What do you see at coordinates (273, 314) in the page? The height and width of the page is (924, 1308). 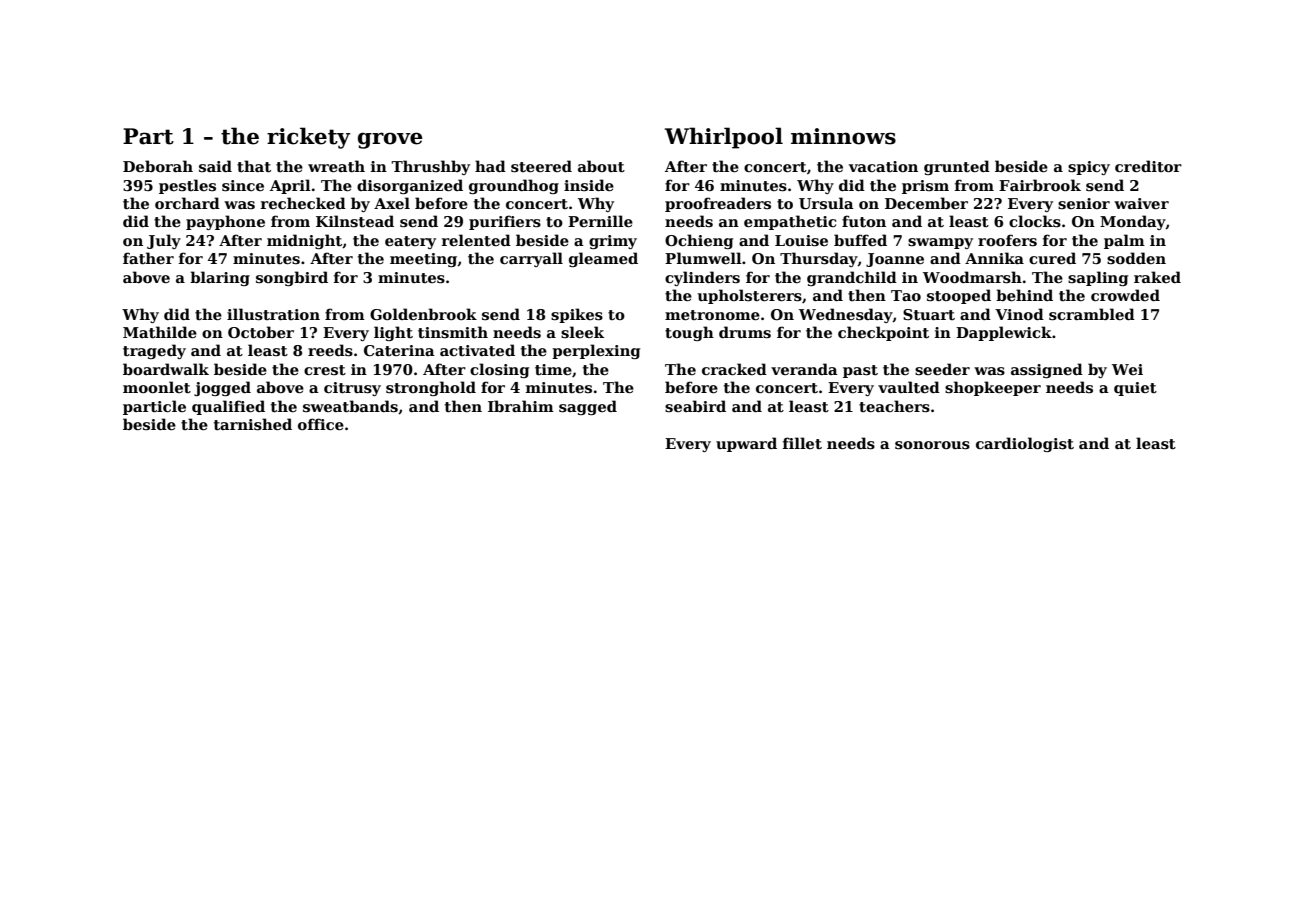 I see `illustration` at bounding box center [273, 314].
